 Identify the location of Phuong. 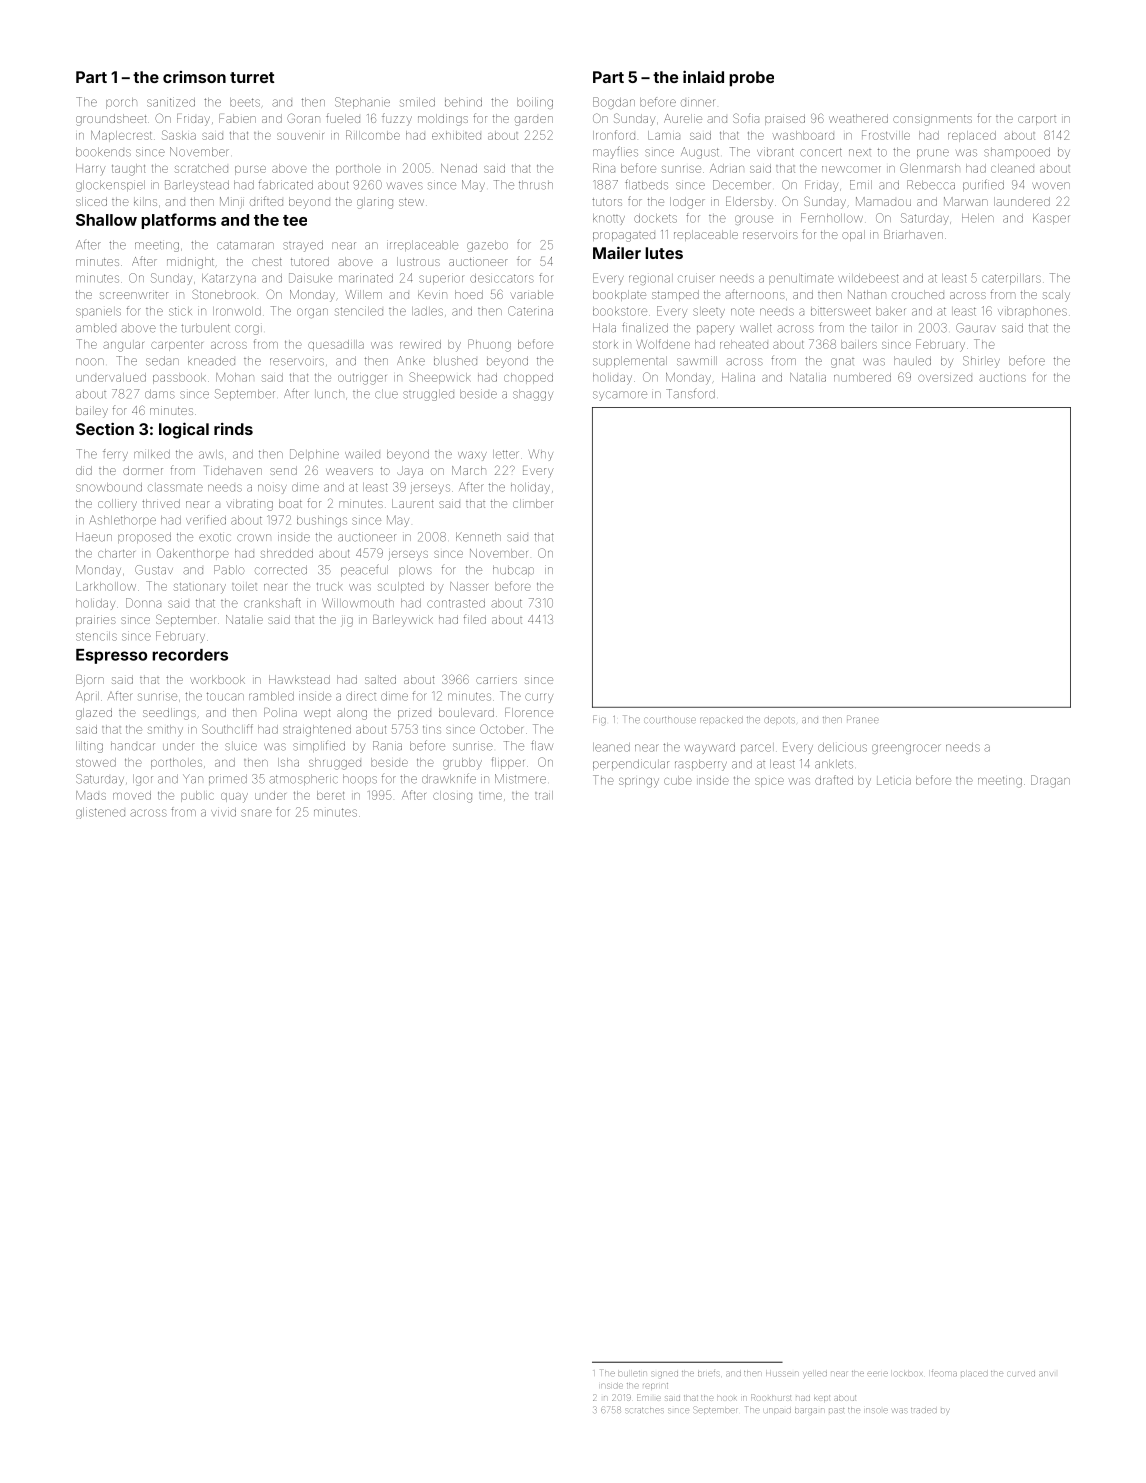
(489, 345).
